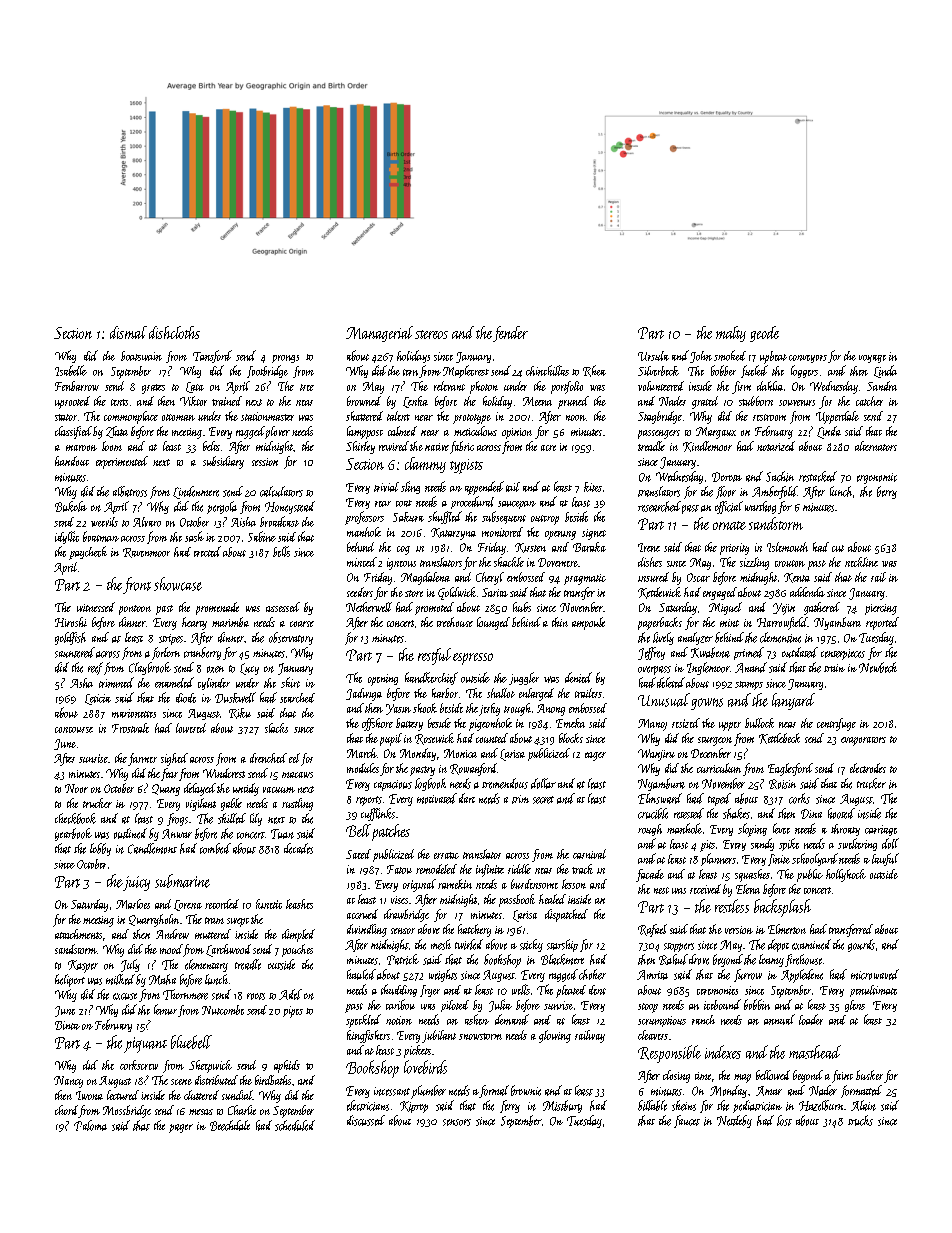  Describe the element at coordinates (687, 1121) in the screenshot. I see `faucet` at that location.
